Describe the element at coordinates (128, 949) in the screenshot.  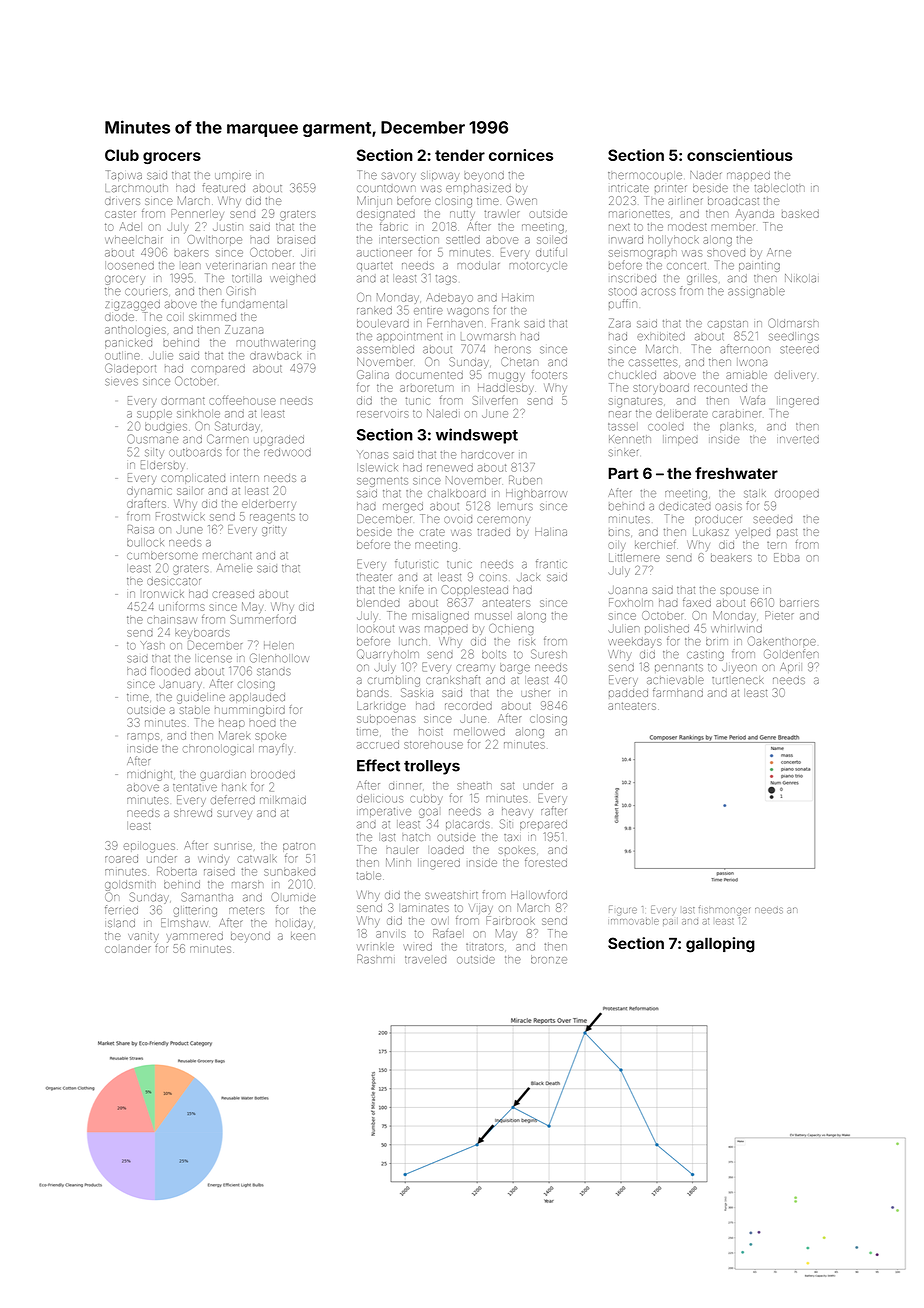
I see `colander` at that location.
